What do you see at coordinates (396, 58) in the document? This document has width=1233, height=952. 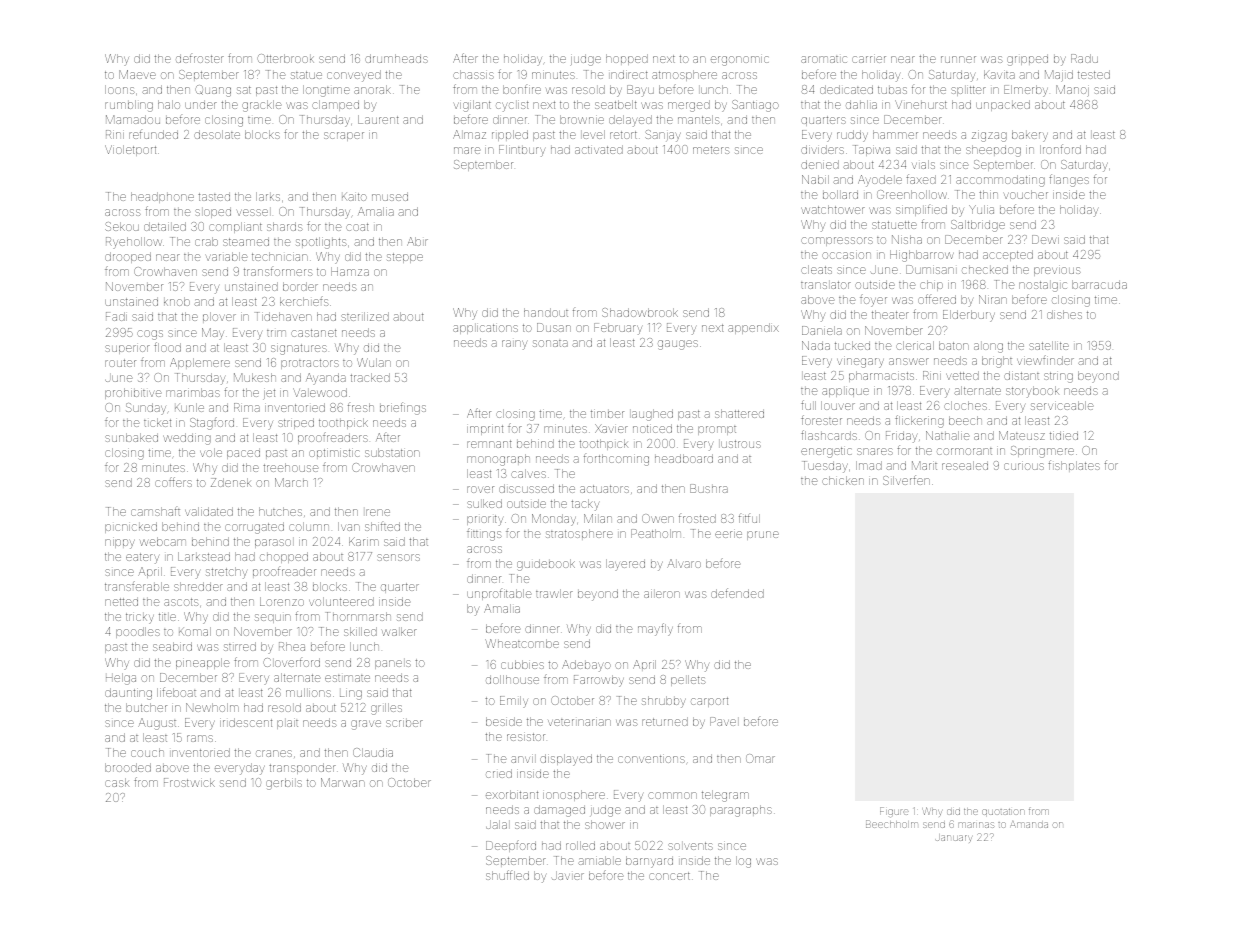 I see `drumheads` at bounding box center [396, 58].
